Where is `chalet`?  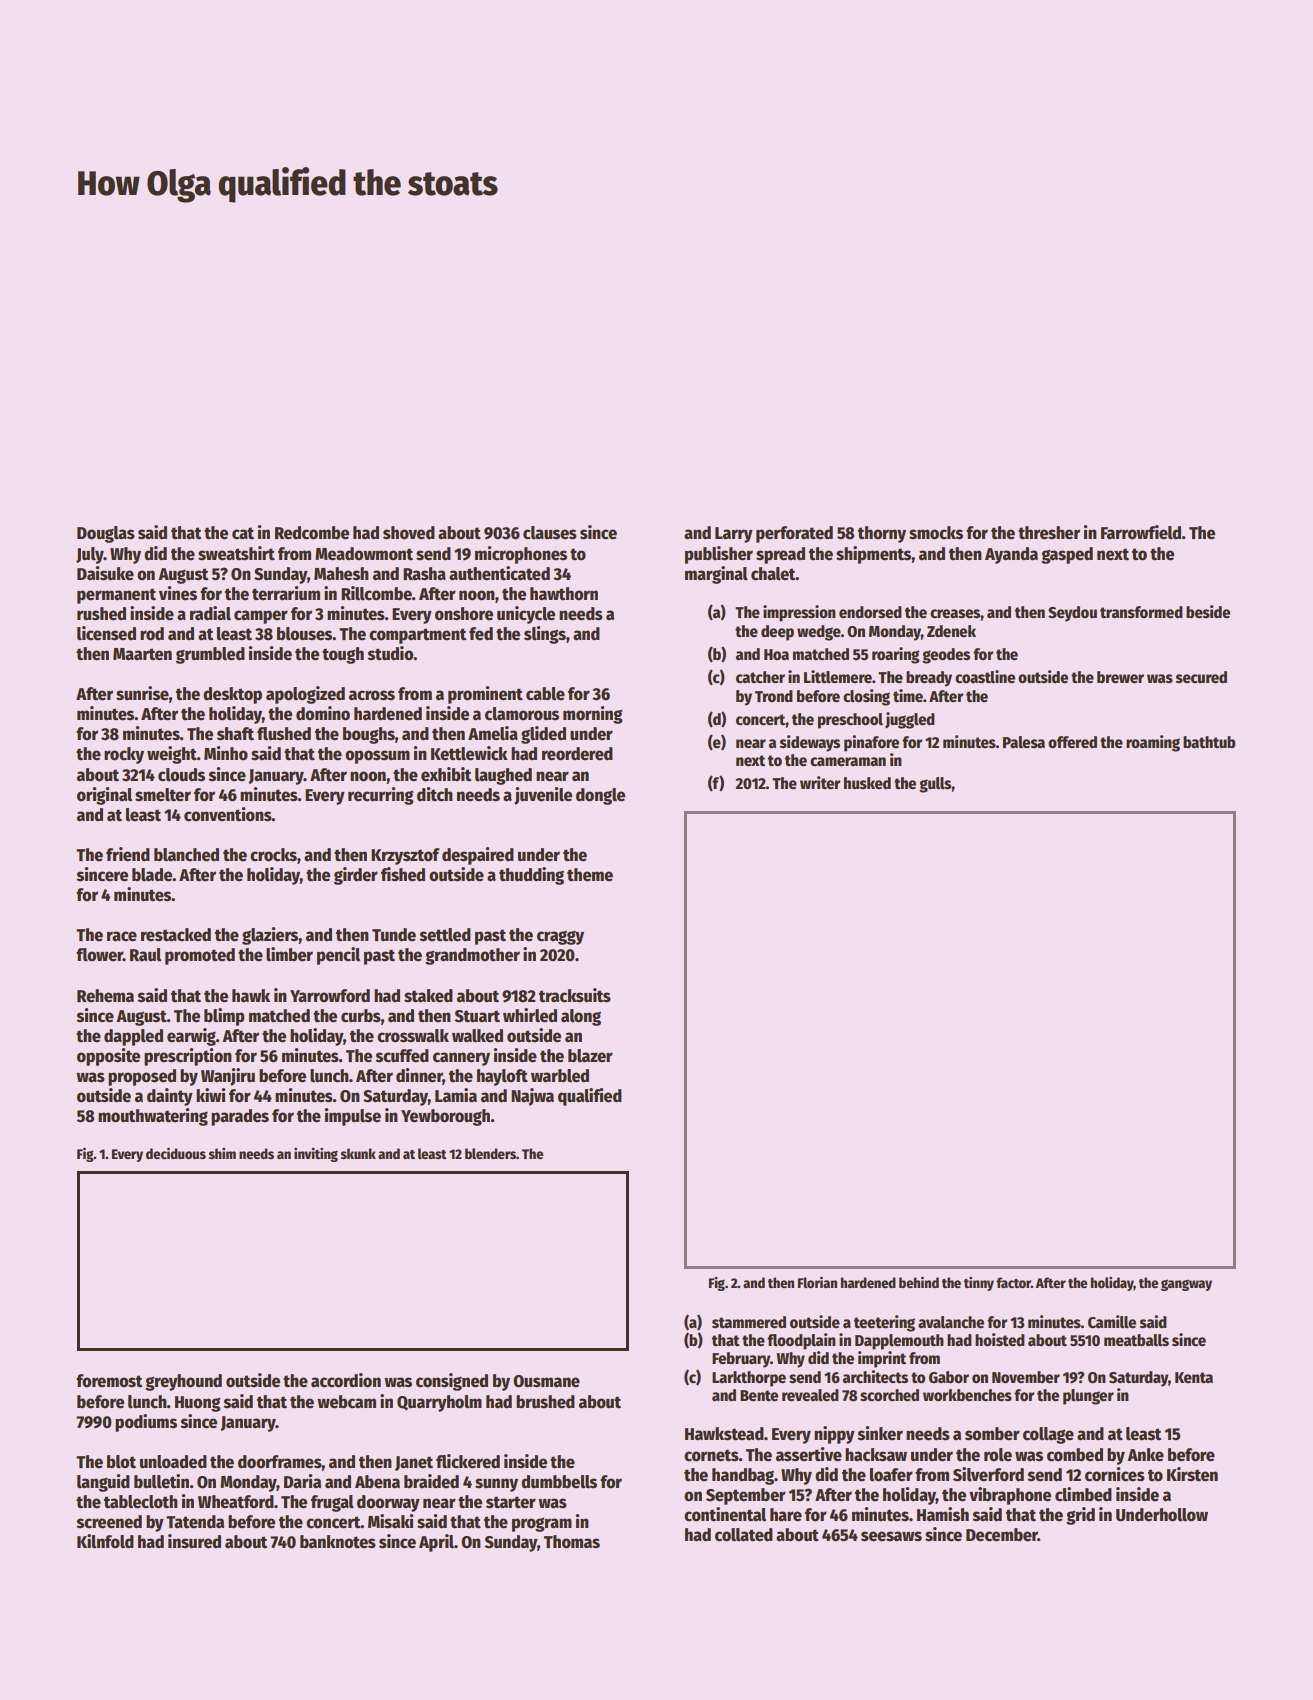 chalet is located at coordinates (773, 574).
